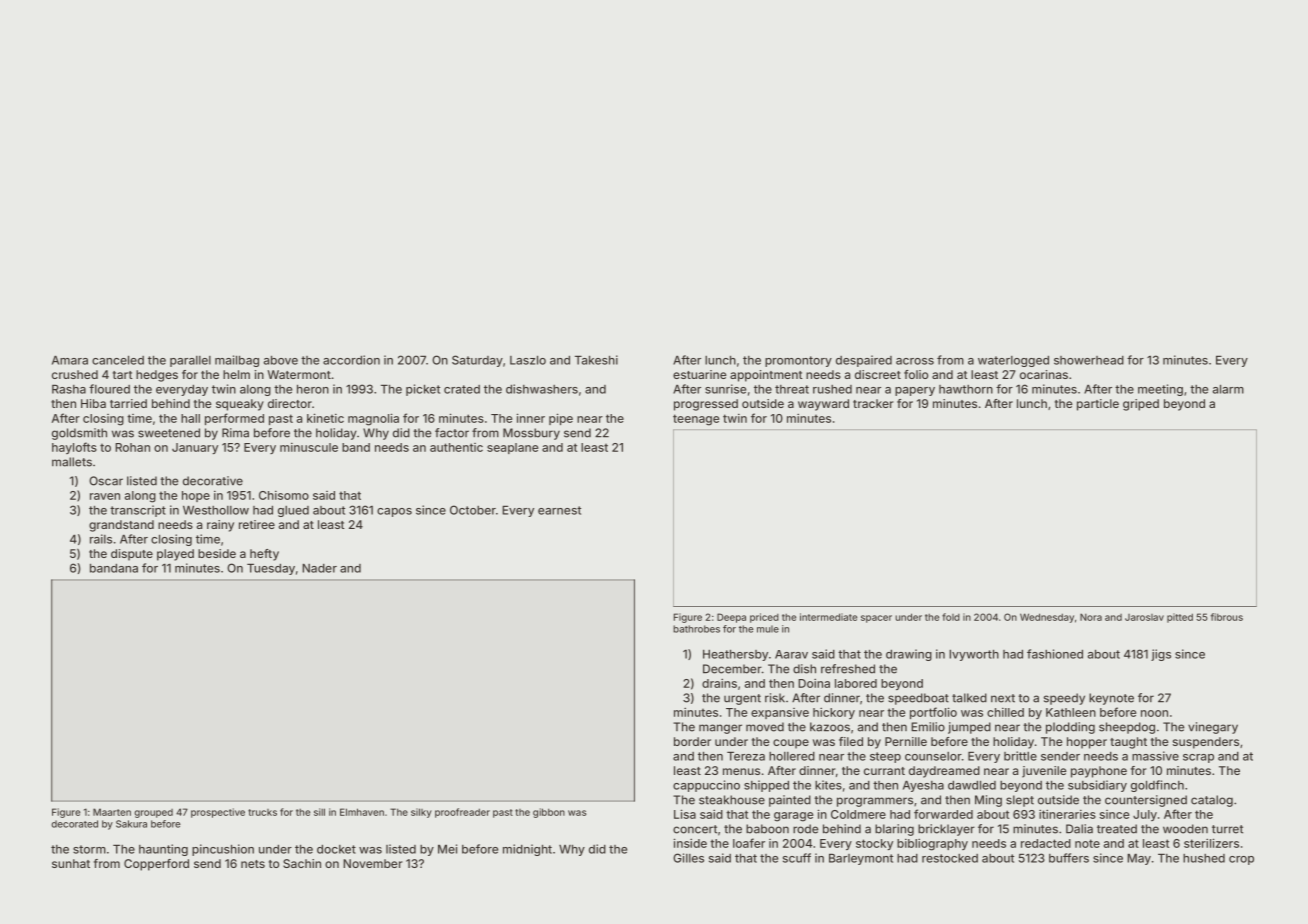 This screenshot has width=1308, height=924. Describe the element at coordinates (719, 683) in the screenshot. I see `drains` at that location.
